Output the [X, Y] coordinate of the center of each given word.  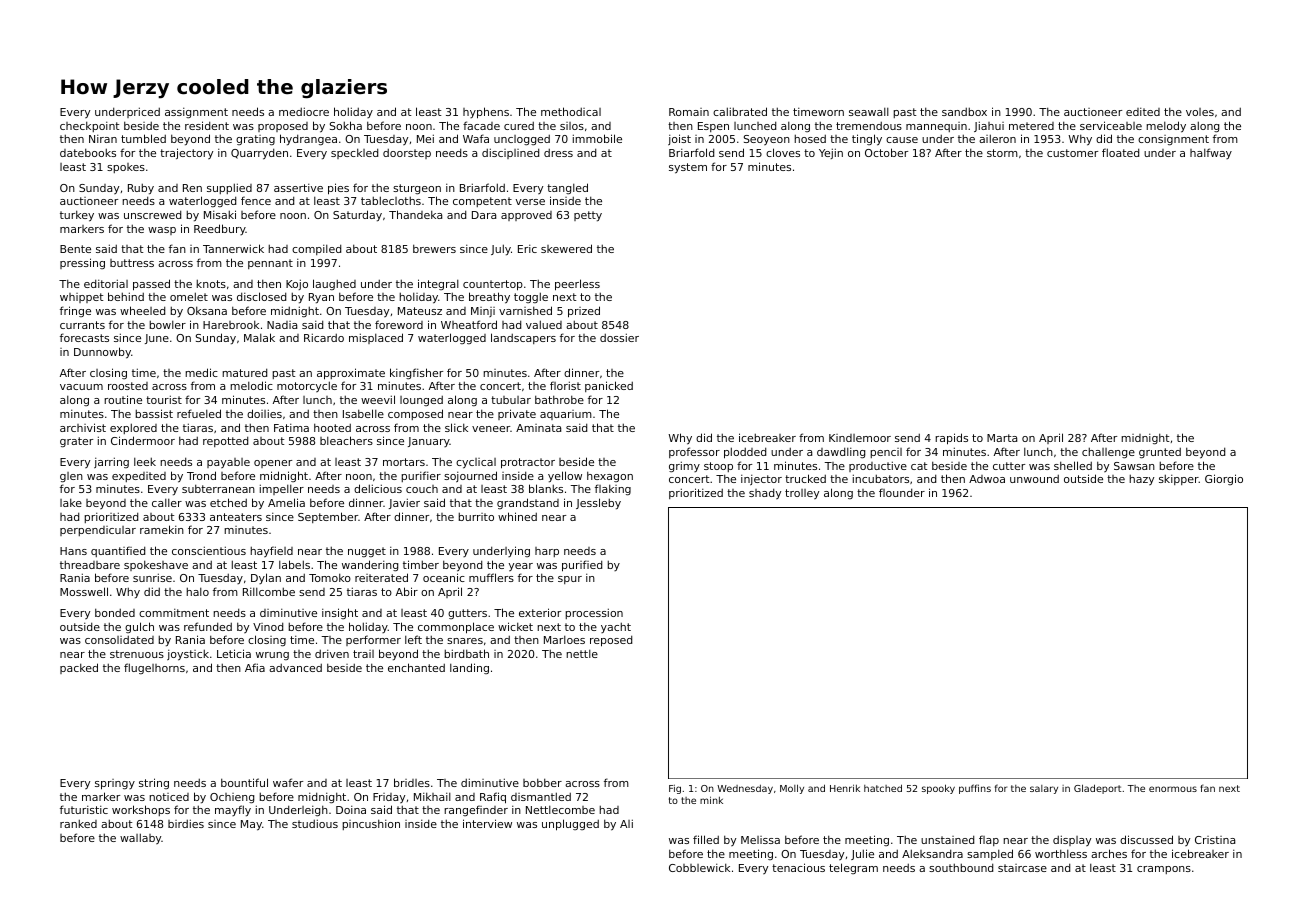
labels [294, 564]
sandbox [964, 111]
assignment [196, 113]
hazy [1141, 479]
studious [315, 823]
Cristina [1215, 840]
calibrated [740, 111]
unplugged [570, 825]
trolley [802, 494]
